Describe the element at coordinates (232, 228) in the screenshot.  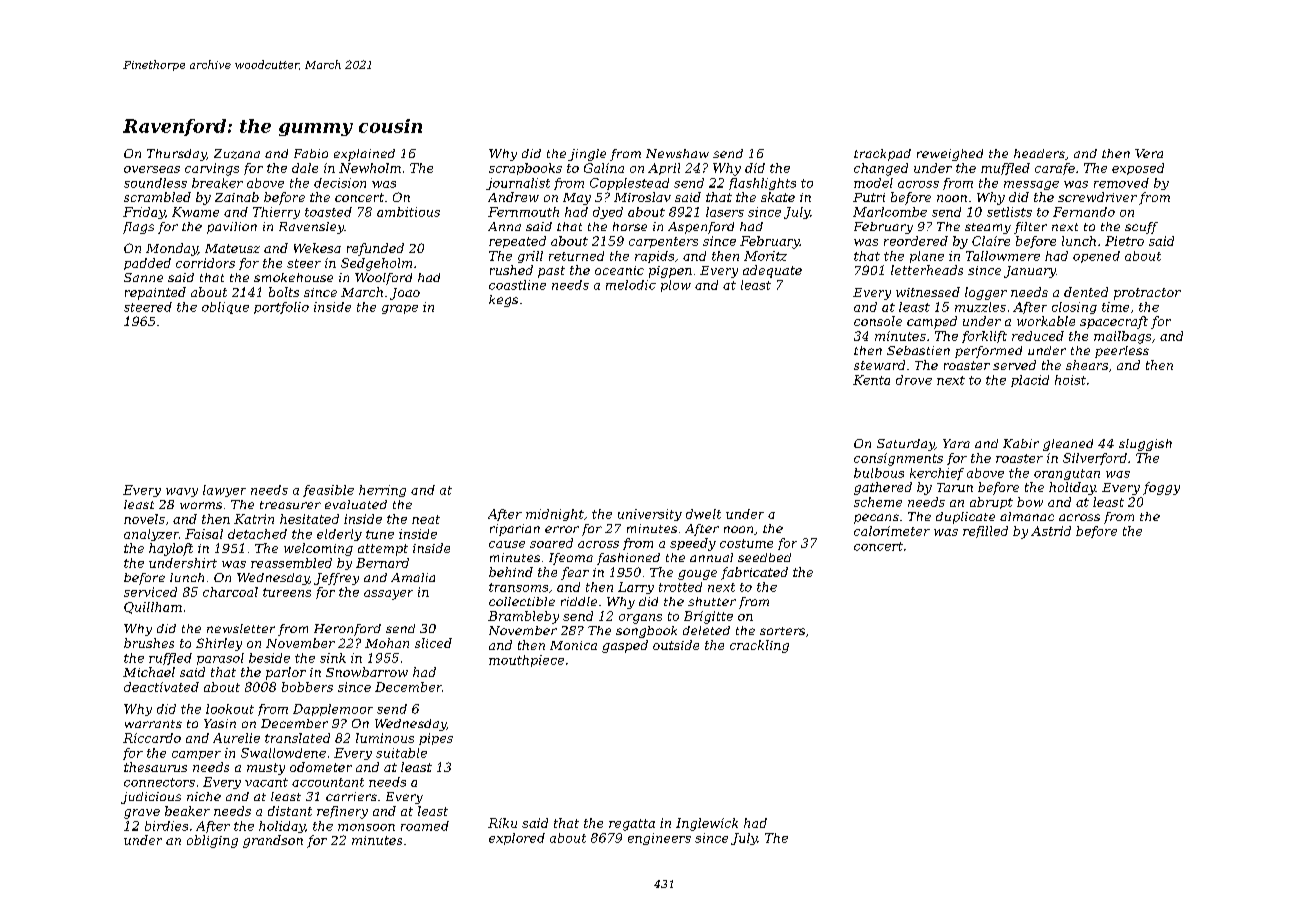
I see `pavilion` at that location.
